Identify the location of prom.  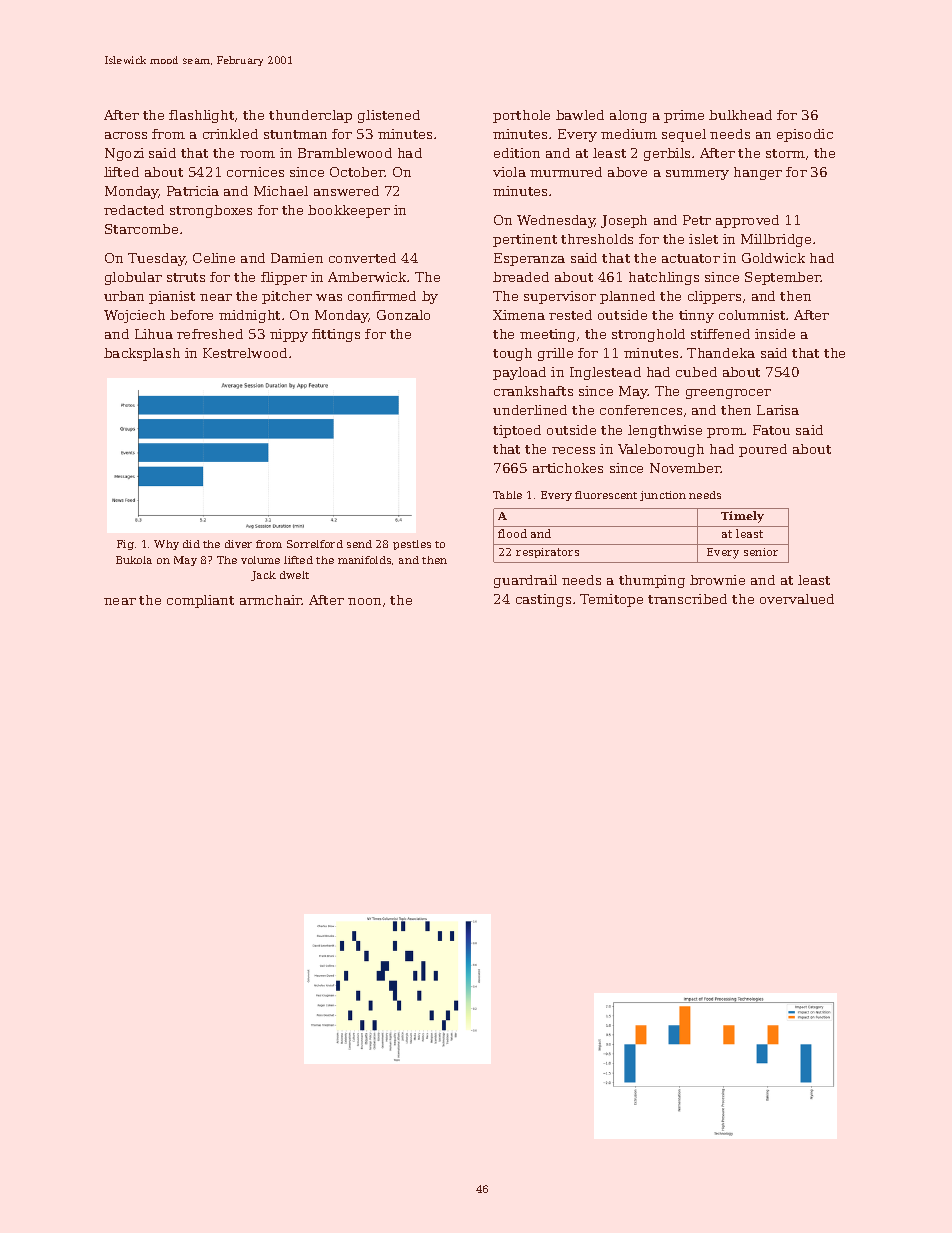
(725, 433).
